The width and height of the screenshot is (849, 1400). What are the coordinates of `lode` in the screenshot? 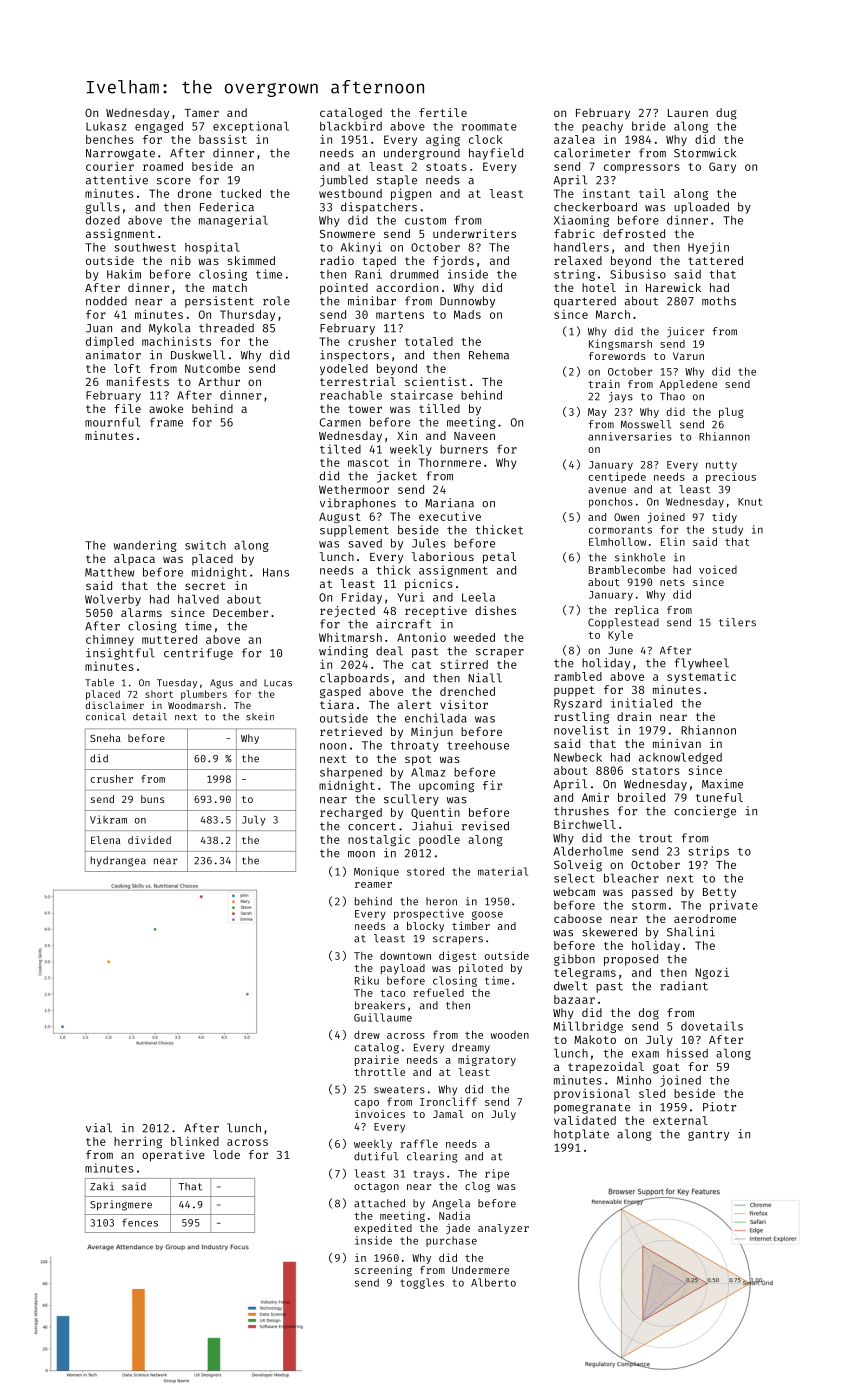 It's located at (226, 1154).
